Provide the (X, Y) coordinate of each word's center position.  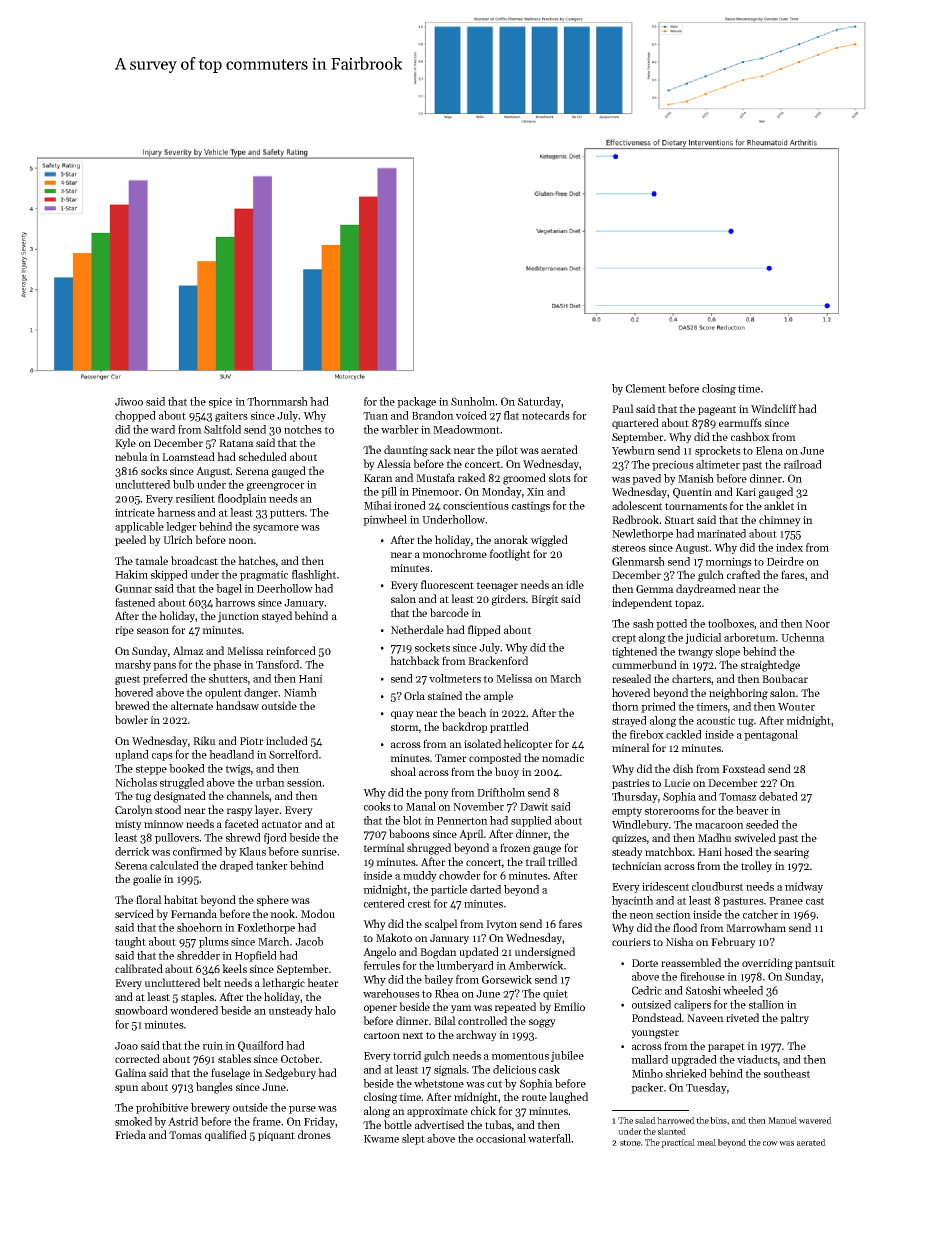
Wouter (796, 707)
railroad (803, 464)
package (416, 402)
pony (436, 795)
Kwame (381, 1139)
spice (220, 402)
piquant (276, 1136)
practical (678, 1143)
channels (248, 796)
